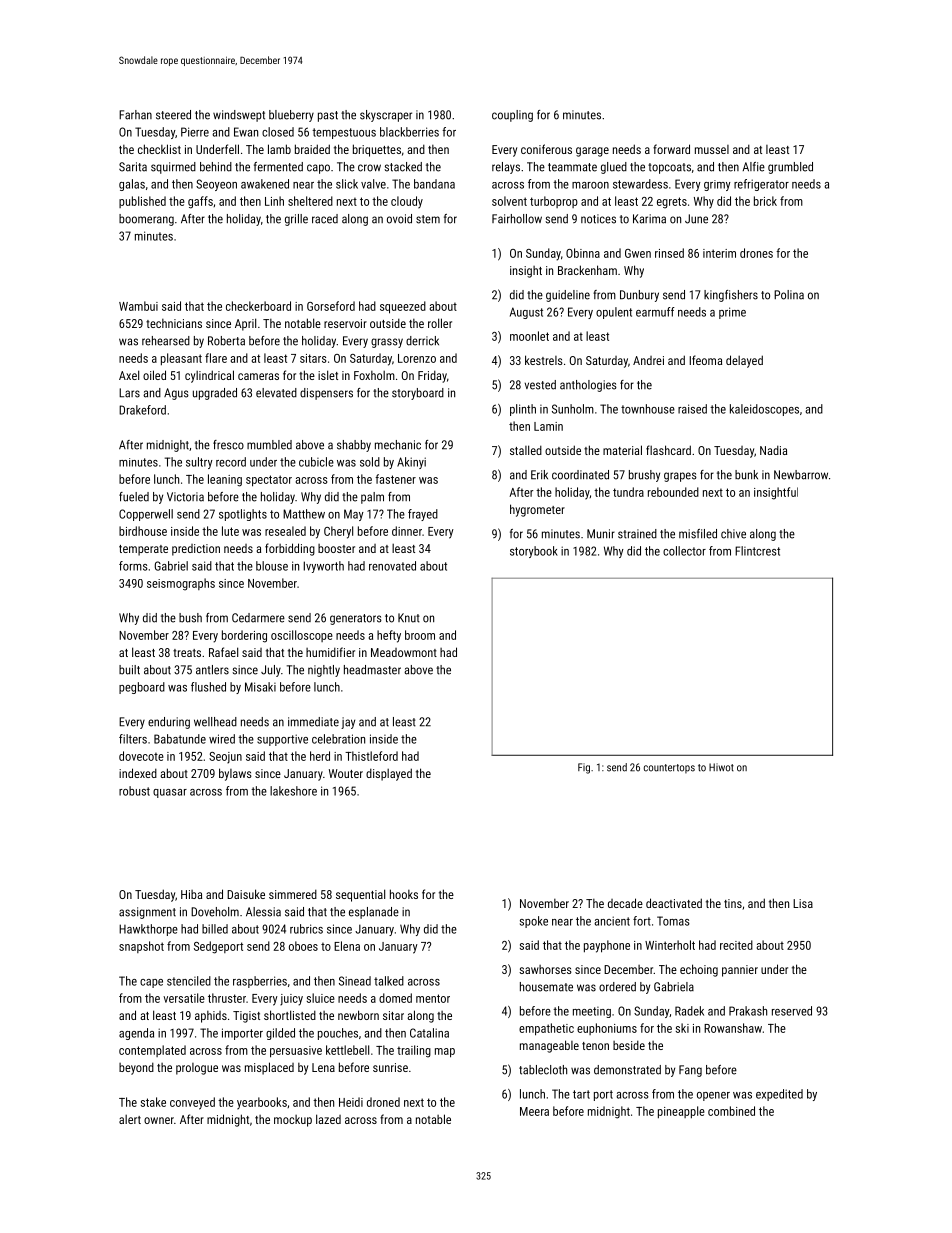  What do you see at coordinates (293, 1121) in the screenshot?
I see `mockup` at bounding box center [293, 1121].
